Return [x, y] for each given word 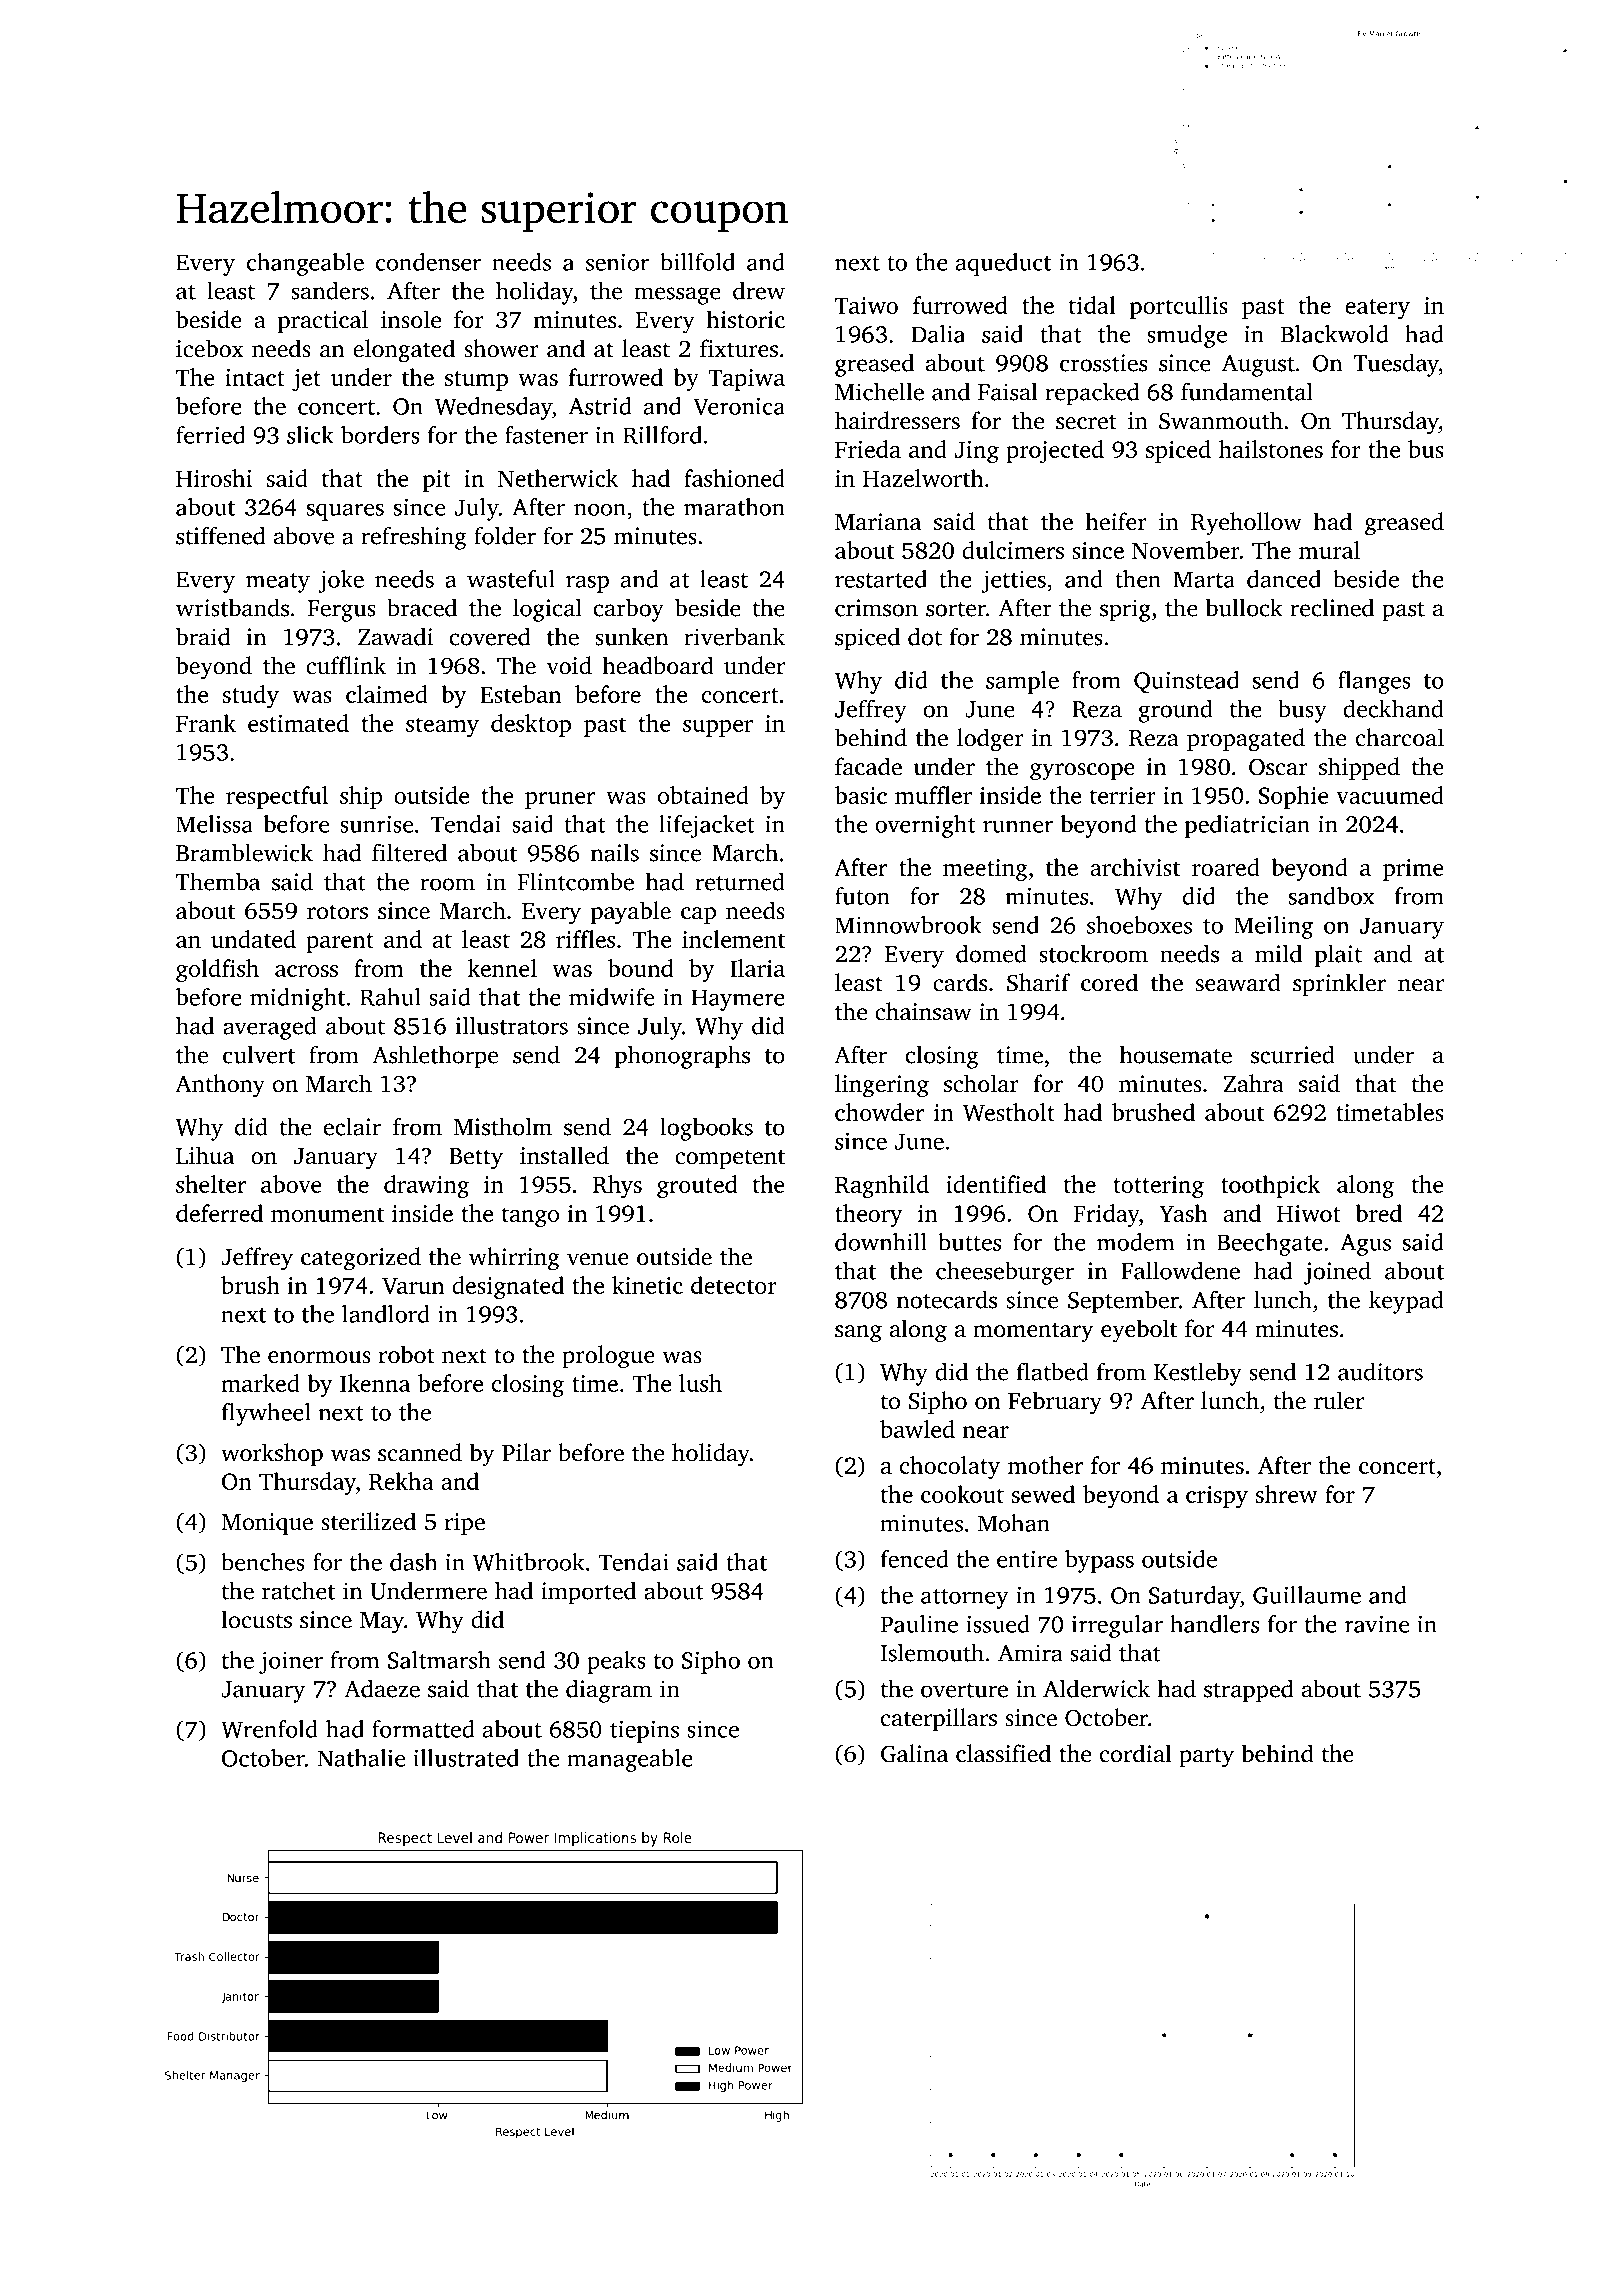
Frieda [868, 449]
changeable [305, 264]
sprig [1125, 610]
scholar [981, 1083]
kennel [502, 968]
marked [260, 1383]
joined [1337, 1273]
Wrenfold [269, 1729]
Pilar [526, 1452]
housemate [1176, 1055]
